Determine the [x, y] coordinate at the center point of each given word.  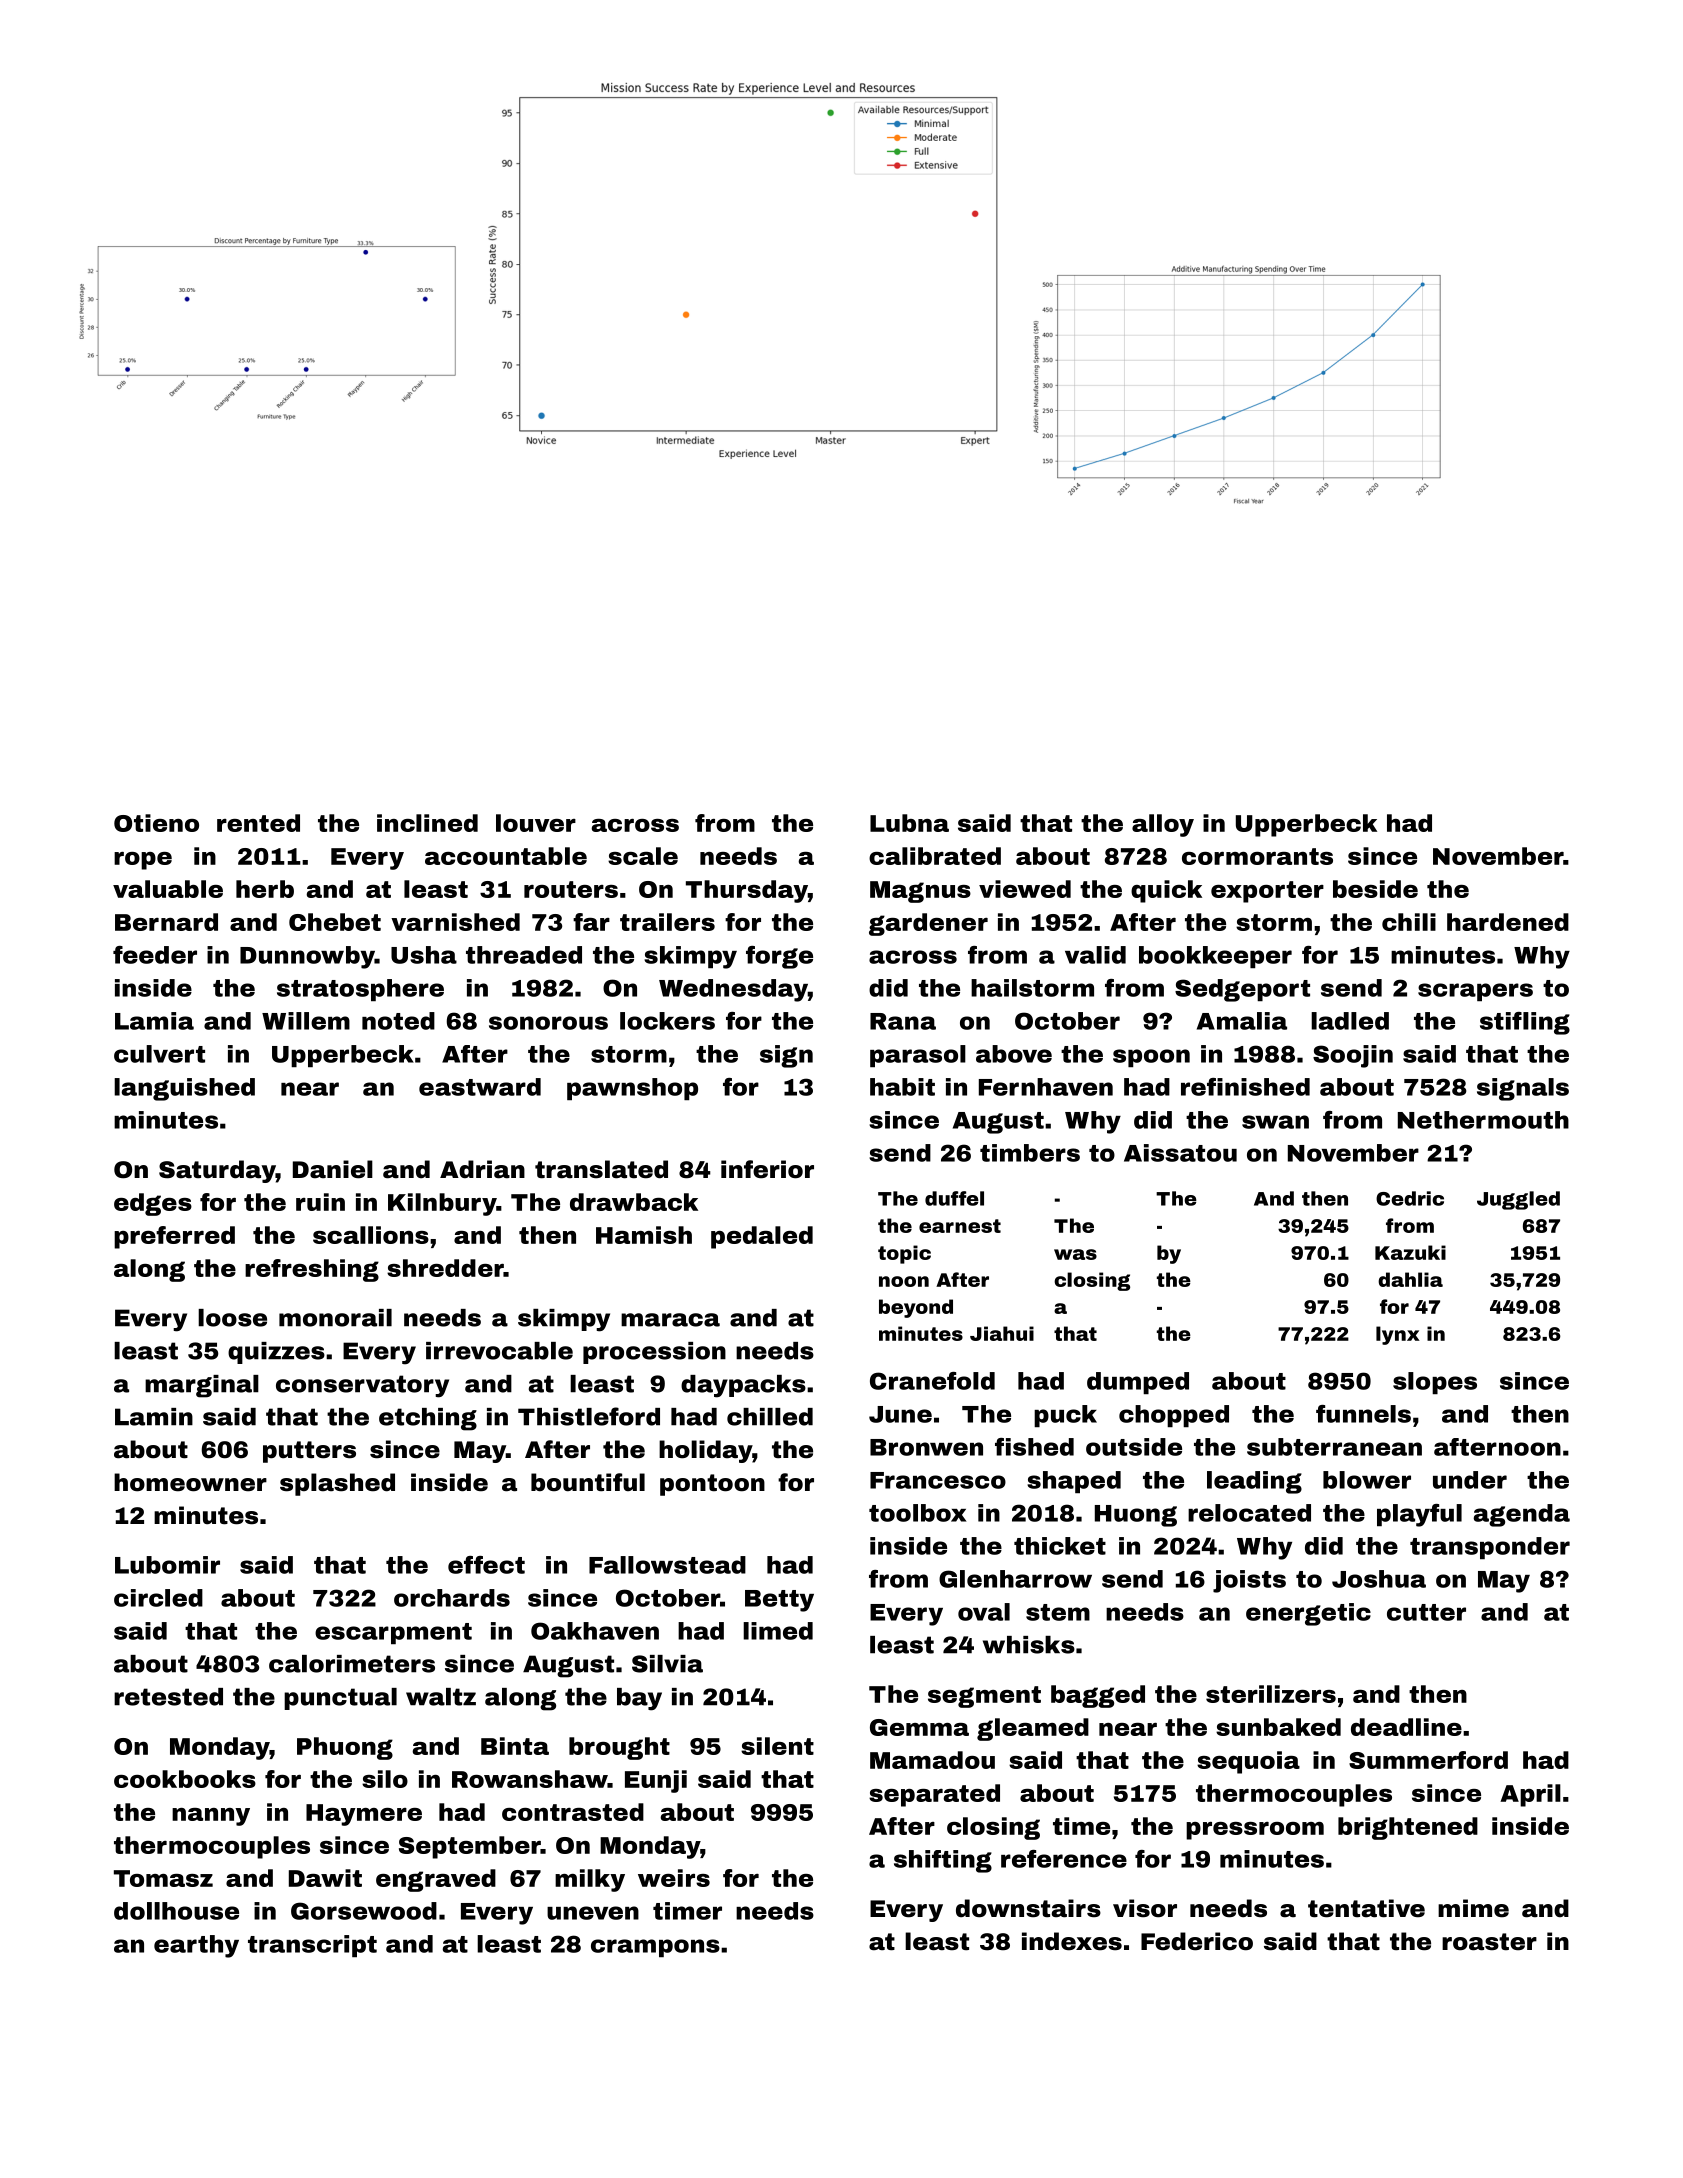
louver [536, 823]
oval [984, 1612]
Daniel [333, 1169]
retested [168, 1697]
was [1075, 1254]
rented [258, 823]
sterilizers [1271, 1694]
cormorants [1257, 856]
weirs [674, 1878]
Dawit [325, 1878]
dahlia [1410, 1279]
